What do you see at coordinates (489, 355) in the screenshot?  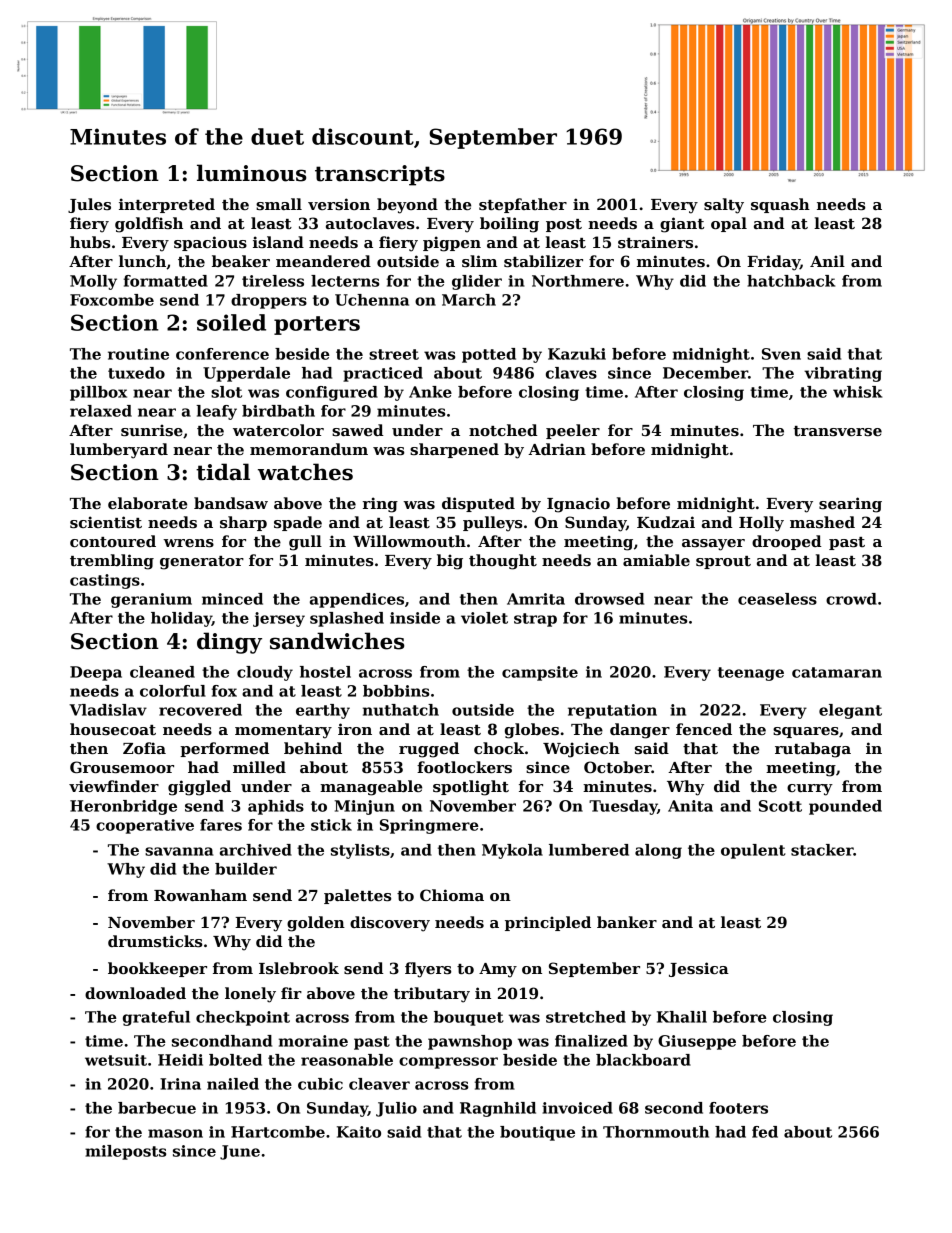 I see `potted` at bounding box center [489, 355].
